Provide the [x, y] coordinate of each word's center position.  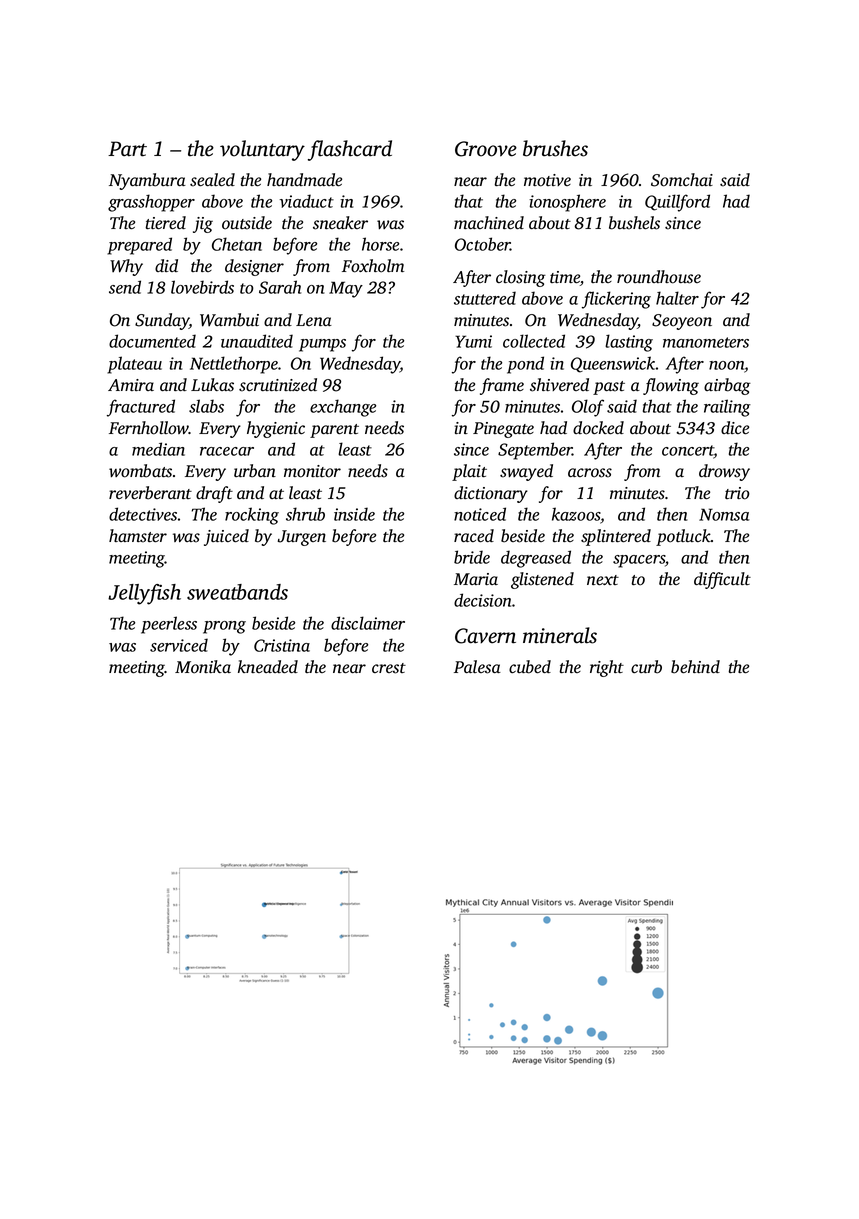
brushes [555, 148]
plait [469, 472]
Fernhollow [149, 428]
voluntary [262, 150]
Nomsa [724, 514]
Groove [486, 149]
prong [224, 627]
